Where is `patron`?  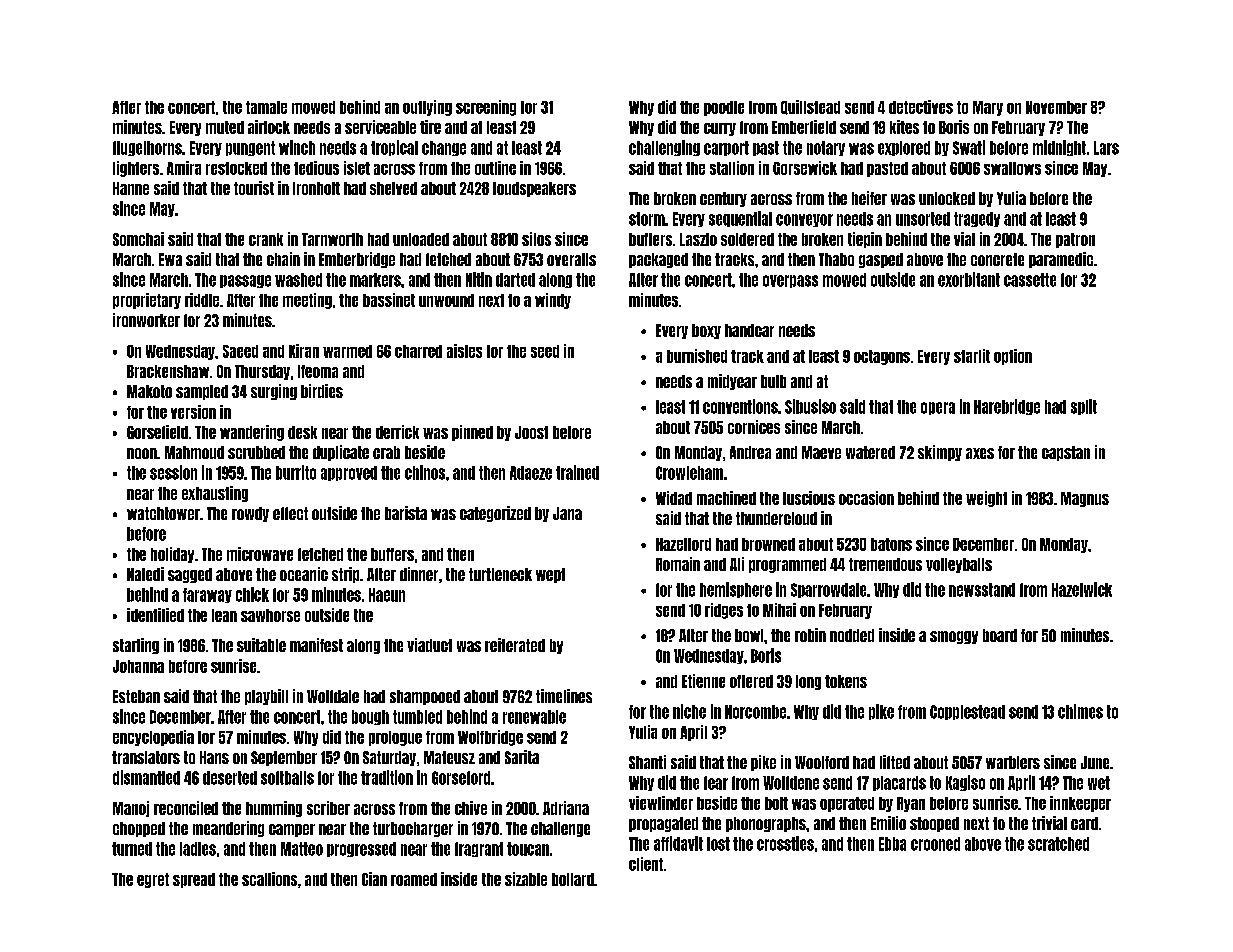
patron is located at coordinates (1075, 240).
